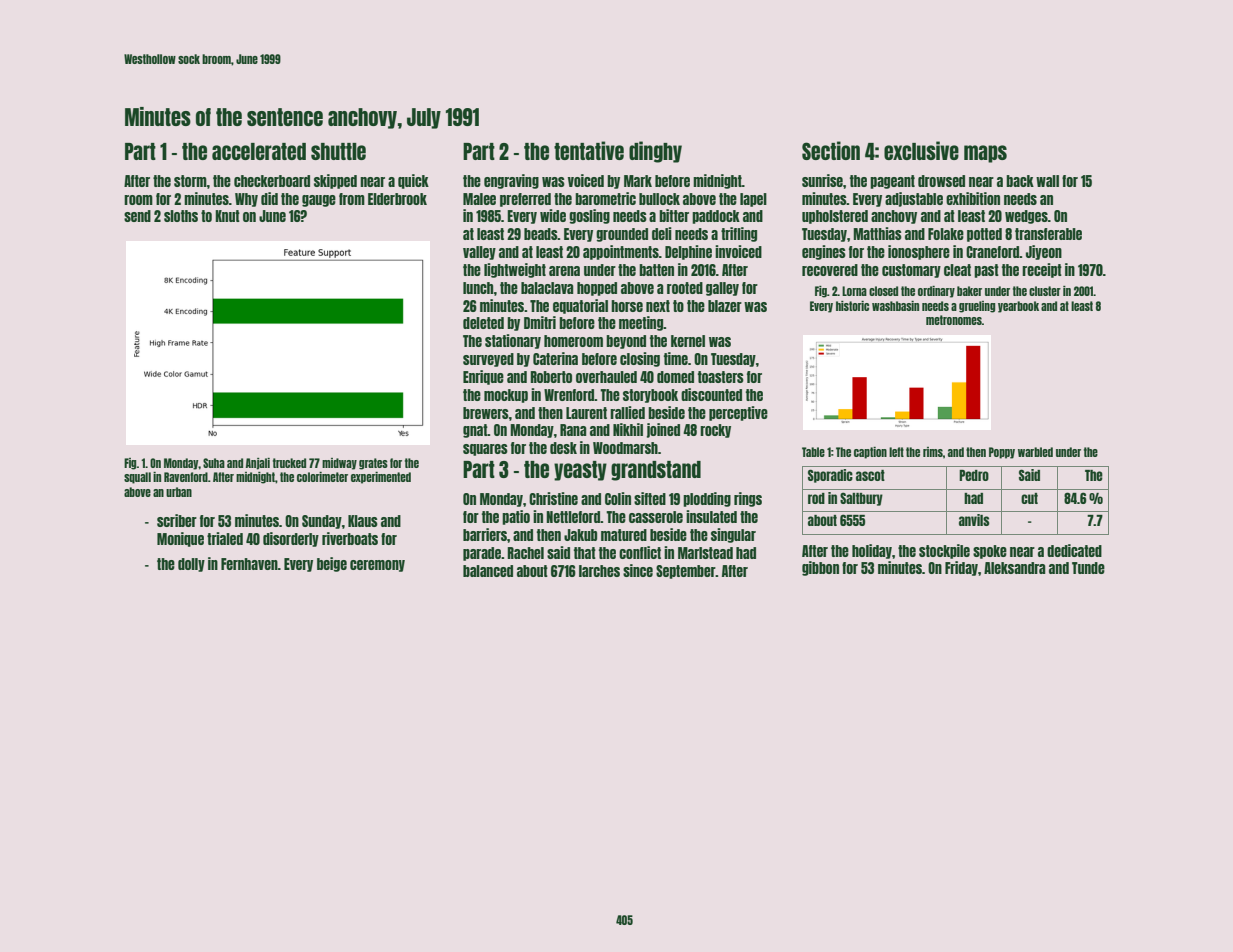 This image has width=1233, height=952. Describe the element at coordinates (954, 320) in the image. I see `metronomes` at that location.
